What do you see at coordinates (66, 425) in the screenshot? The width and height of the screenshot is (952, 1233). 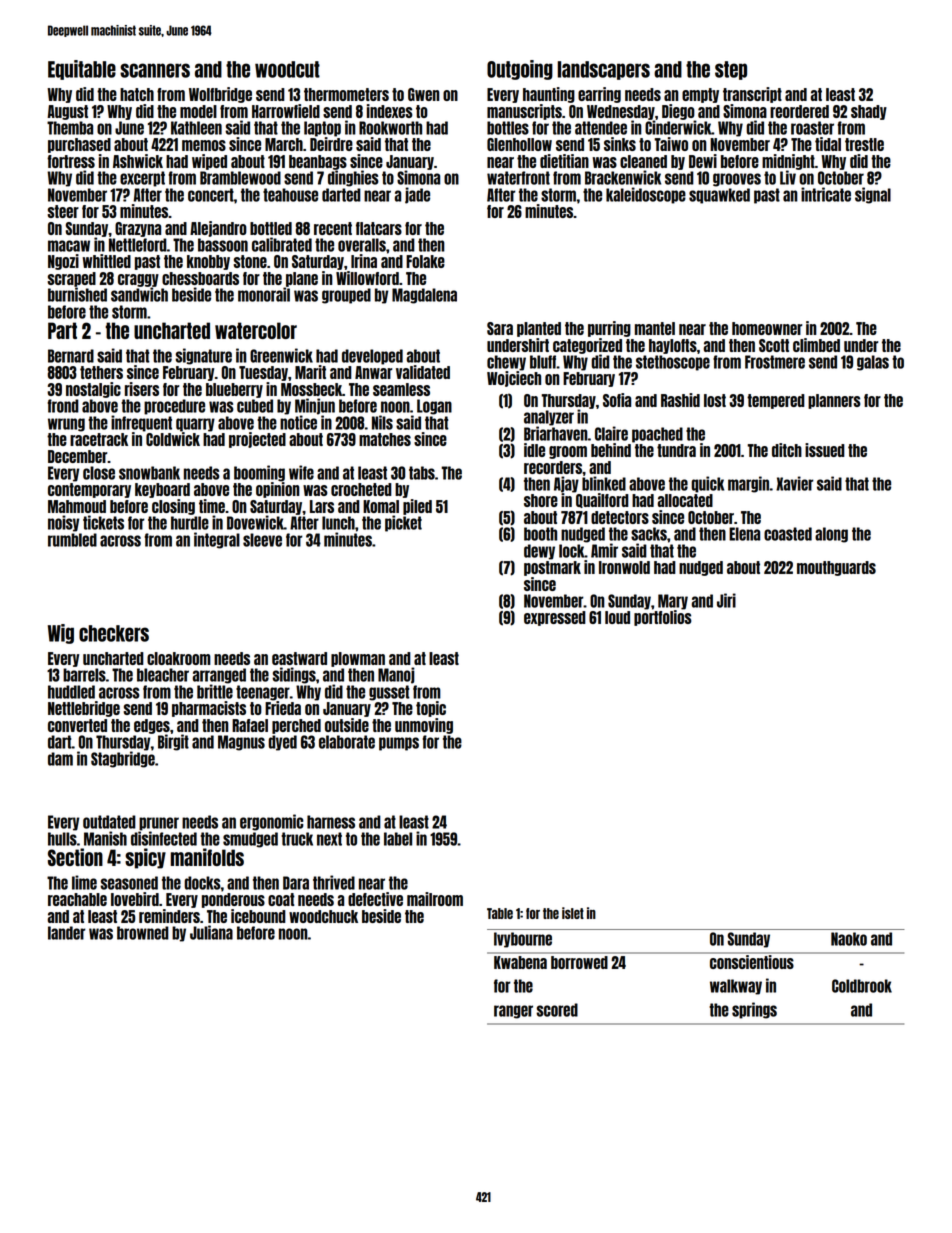 I see `wrung` at bounding box center [66, 425].
